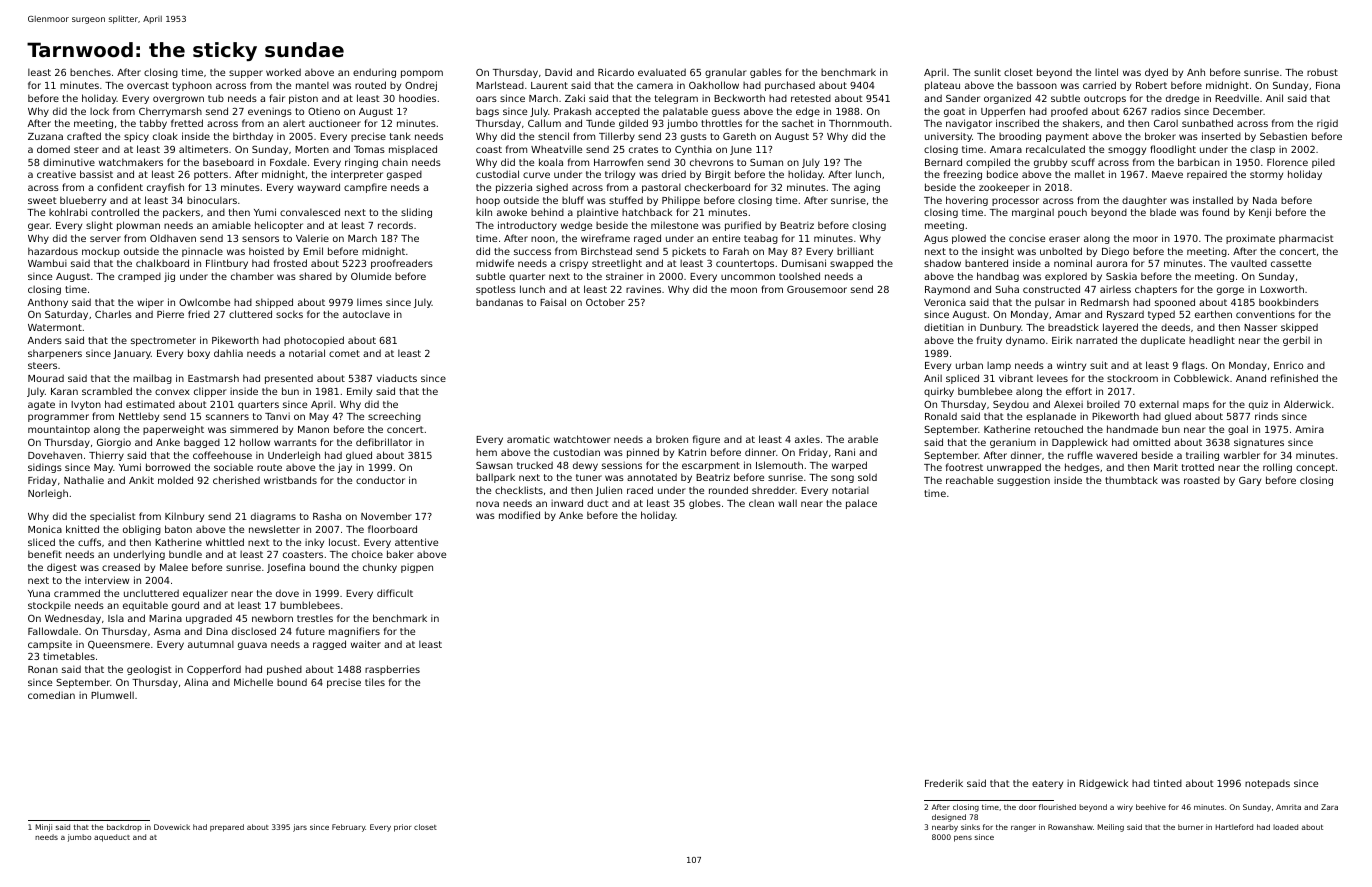  What do you see at coordinates (1250, 481) in the screenshot?
I see `Gary` at bounding box center [1250, 481].
